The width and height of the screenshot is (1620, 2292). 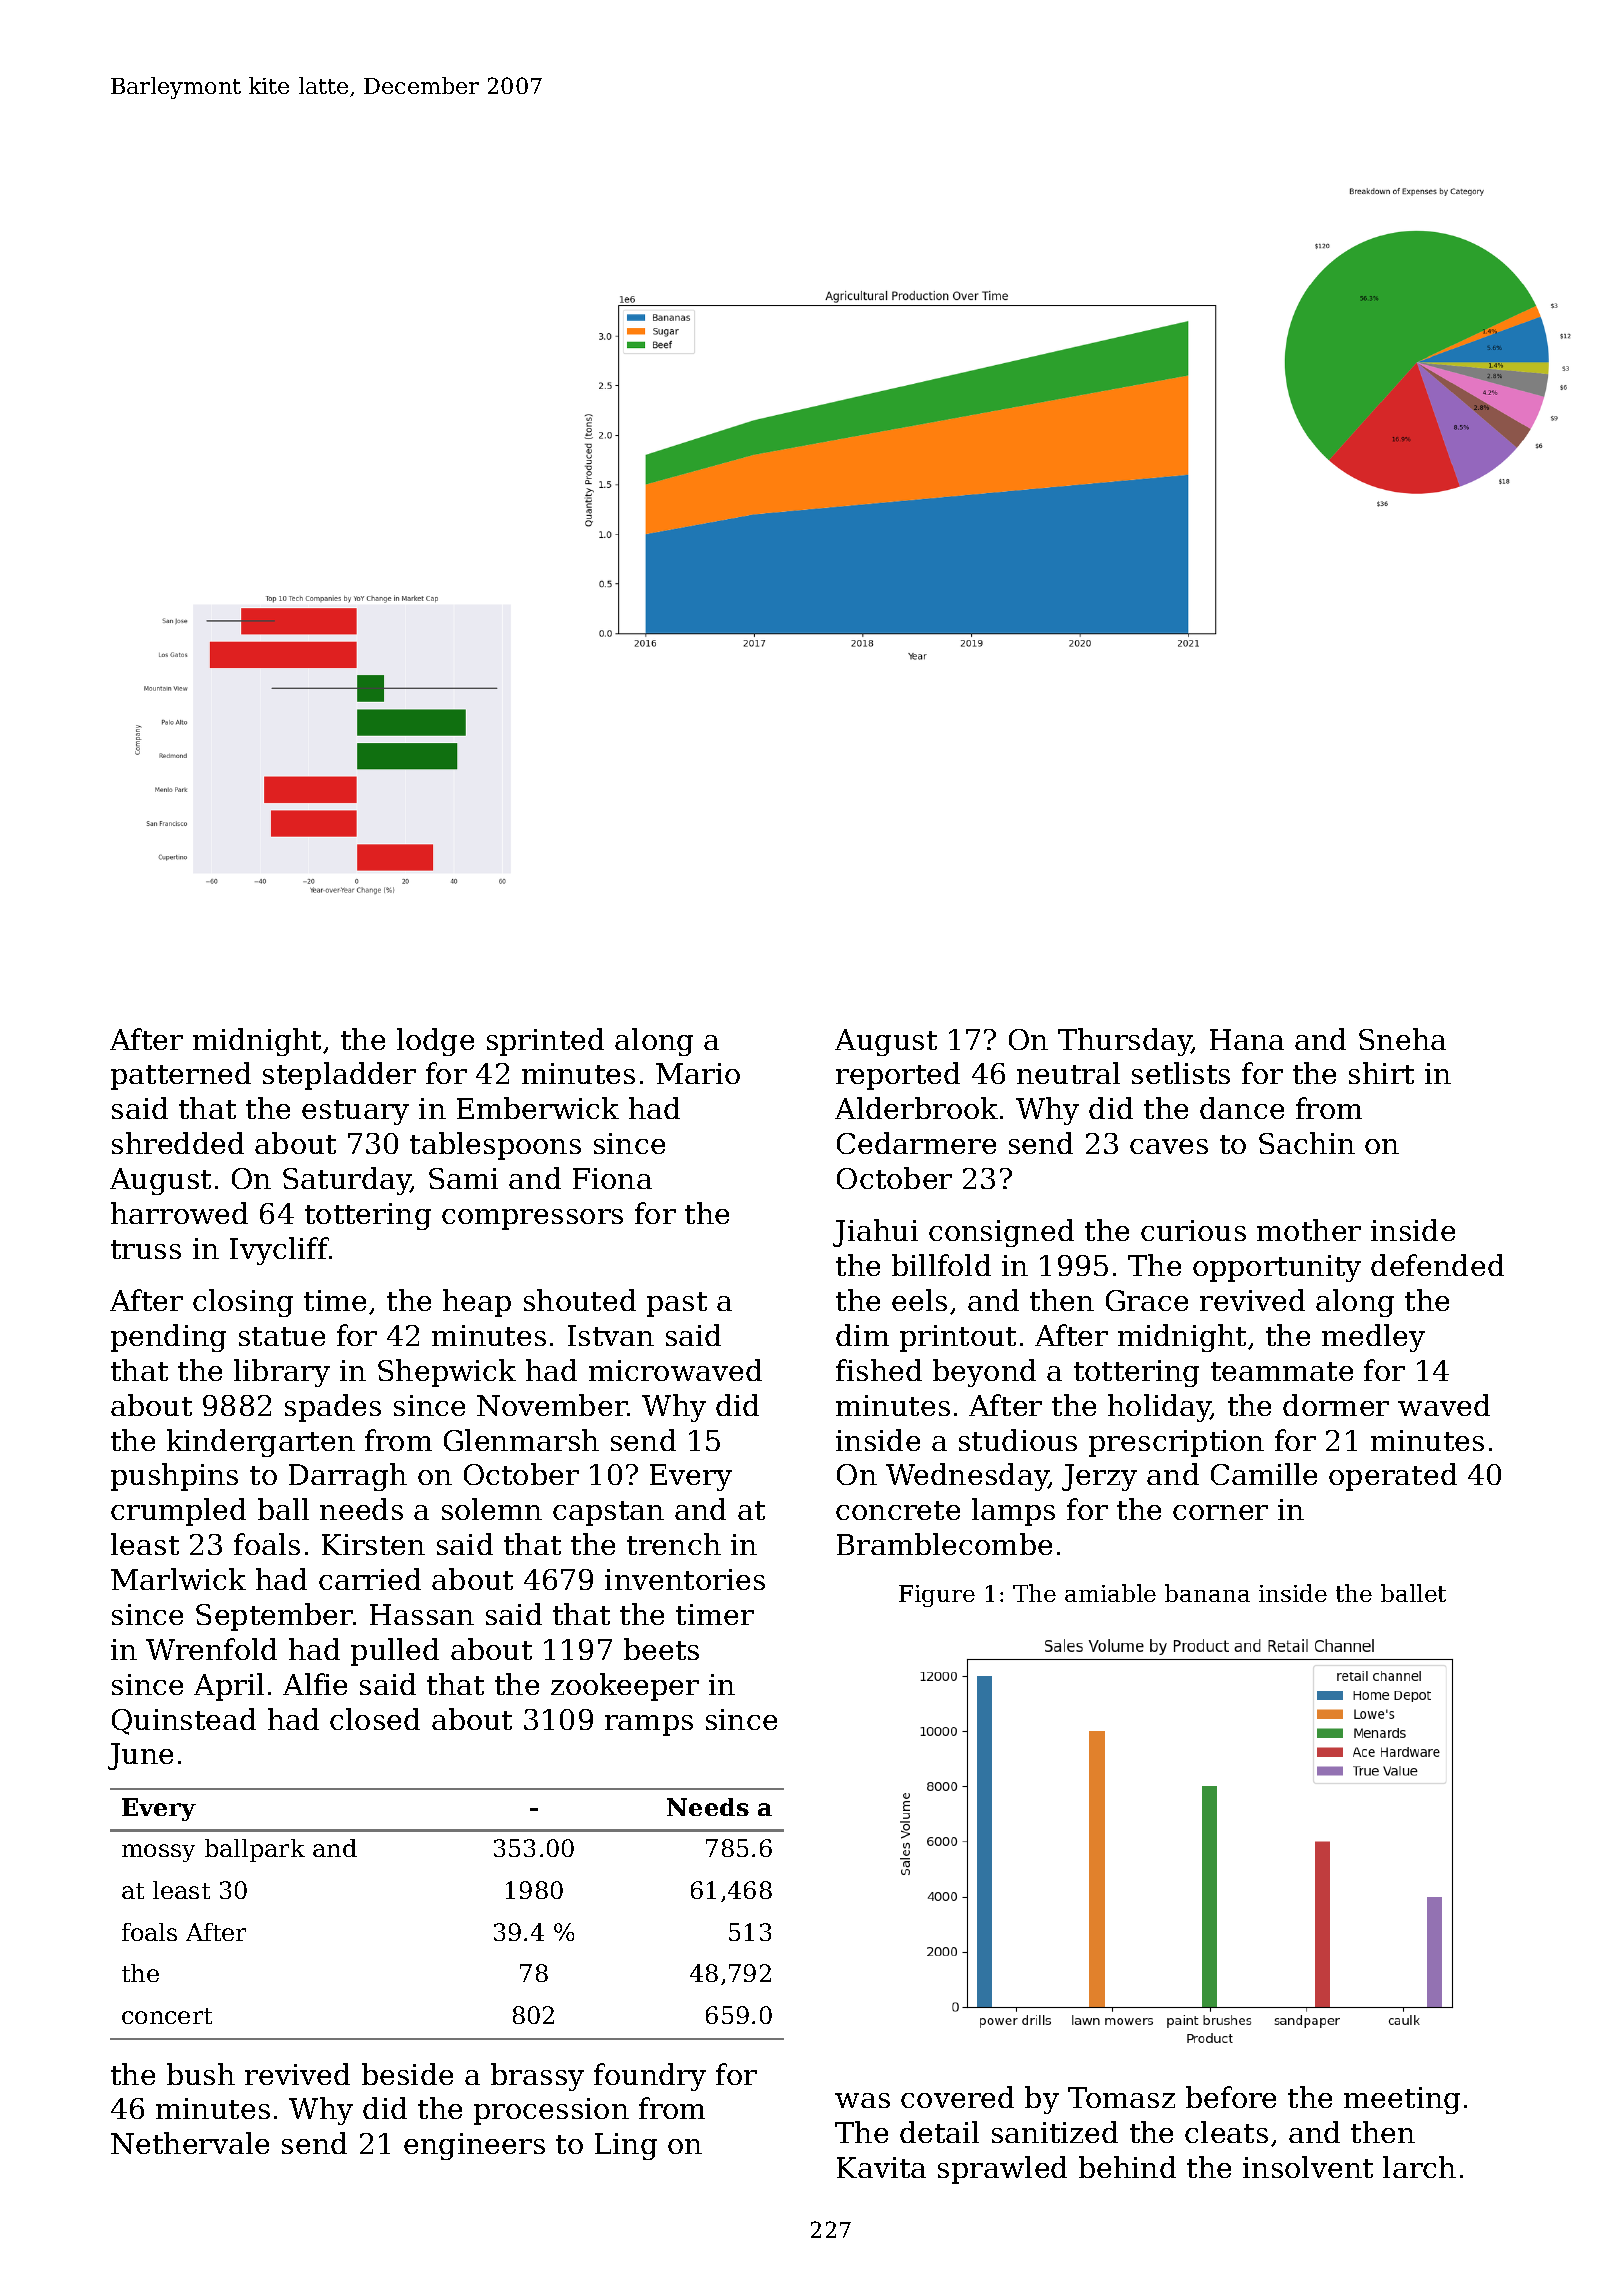 I want to click on meeting, so click(x=1402, y=2100).
